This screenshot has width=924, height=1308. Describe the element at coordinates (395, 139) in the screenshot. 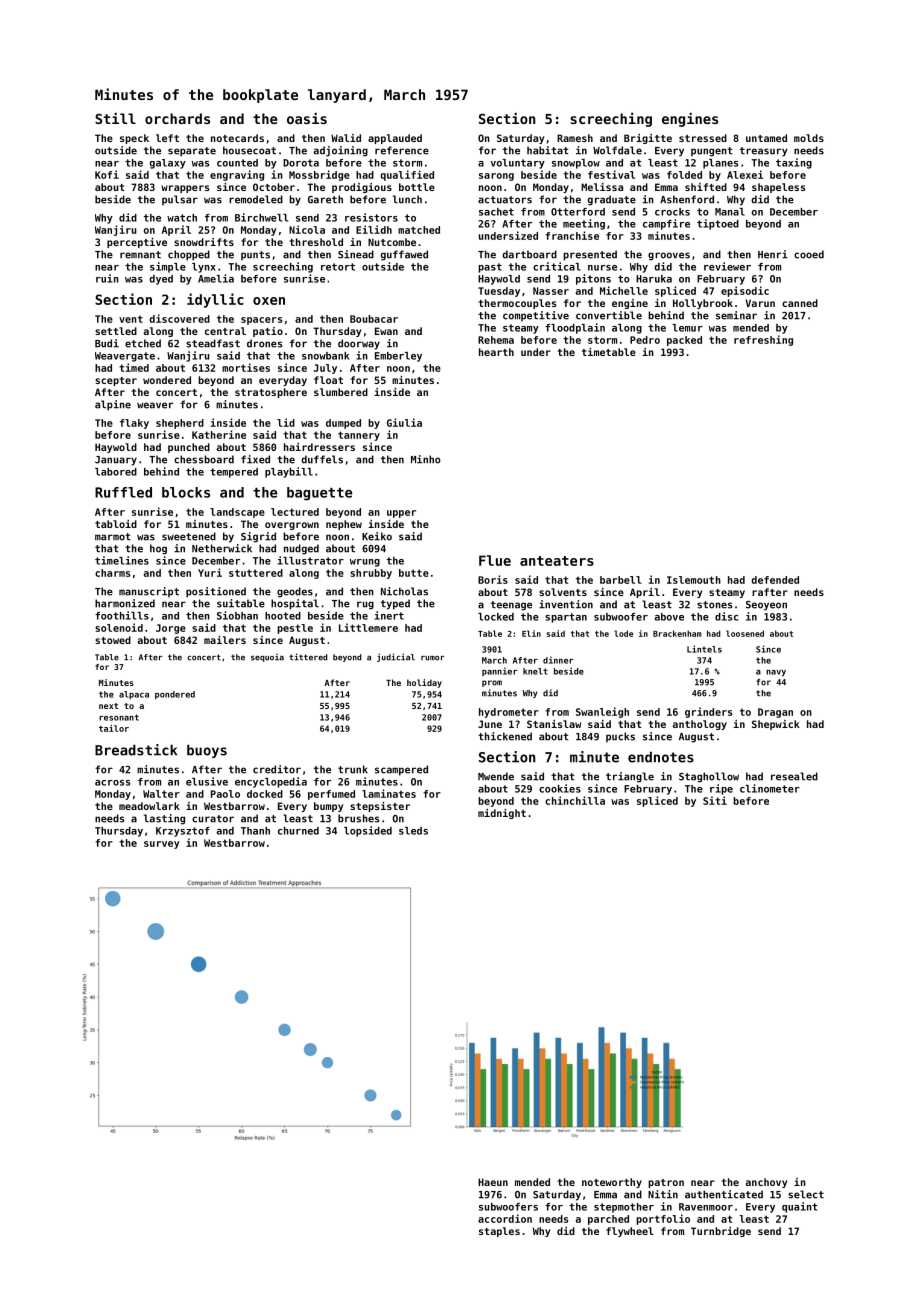

I see `applauded` at that location.
